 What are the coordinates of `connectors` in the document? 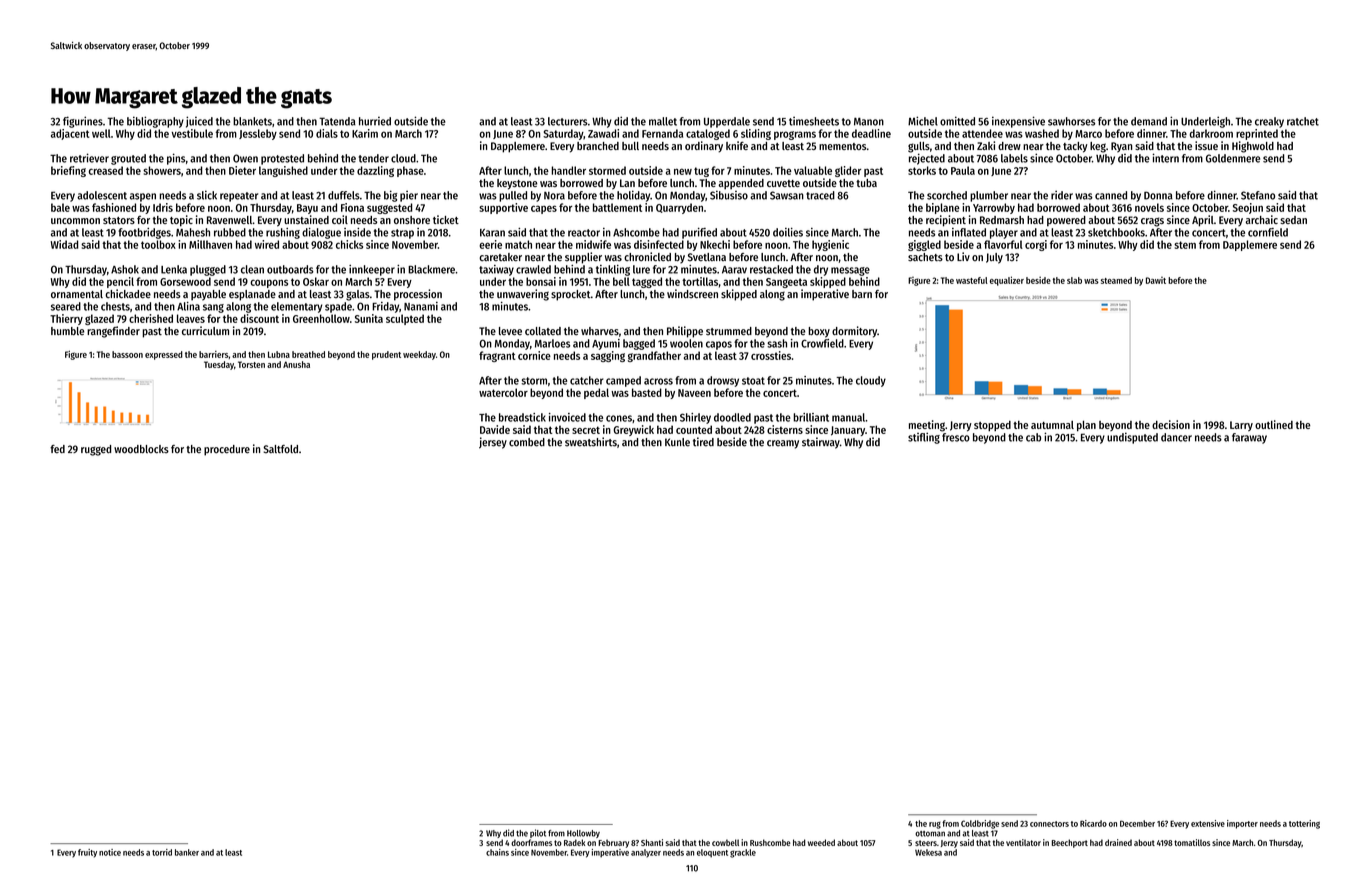 It's located at (1049, 824).
